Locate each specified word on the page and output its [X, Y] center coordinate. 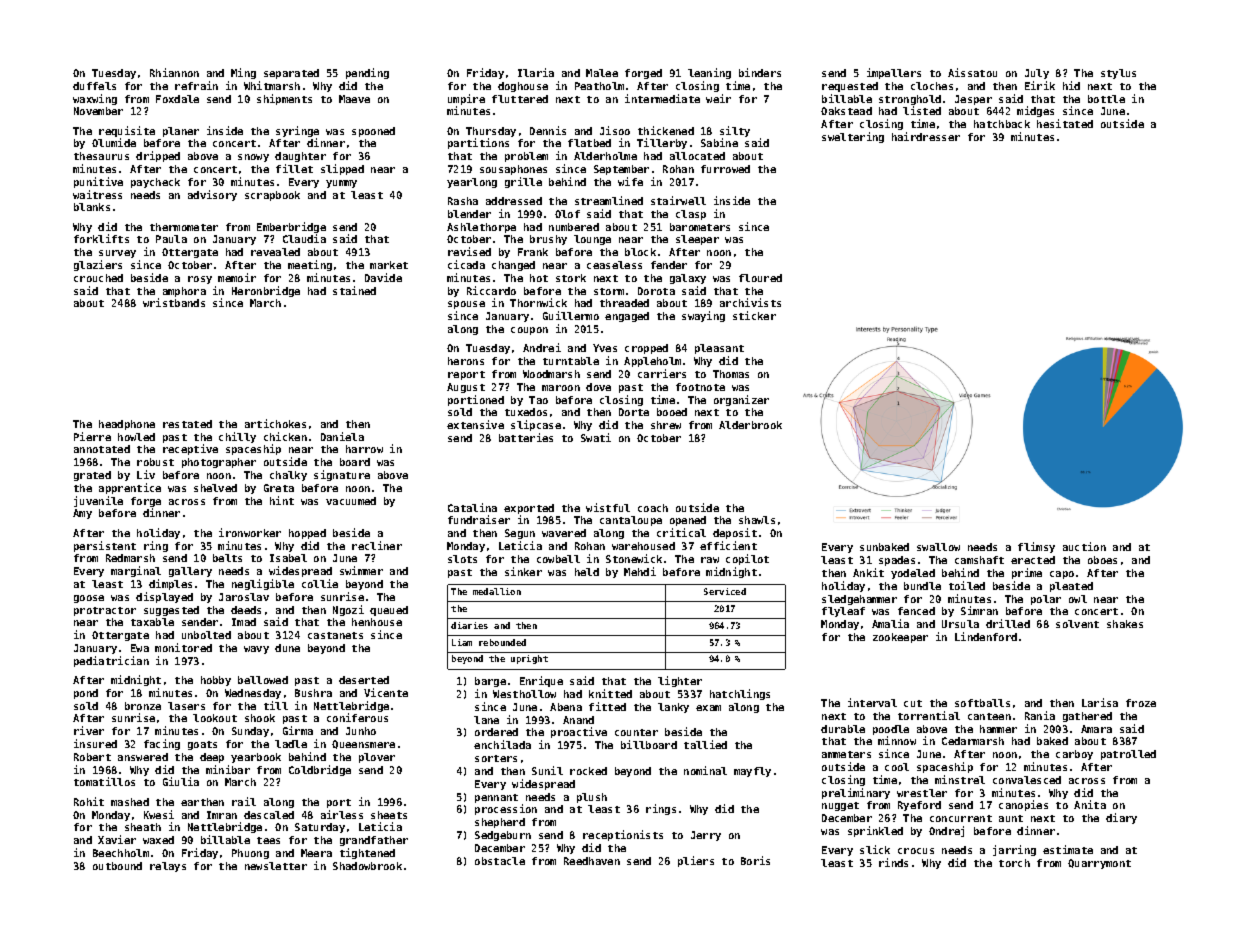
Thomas [731, 374]
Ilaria [536, 72]
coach [653, 508]
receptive [190, 449]
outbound [117, 866]
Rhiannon [174, 72]
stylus [1118, 74]
